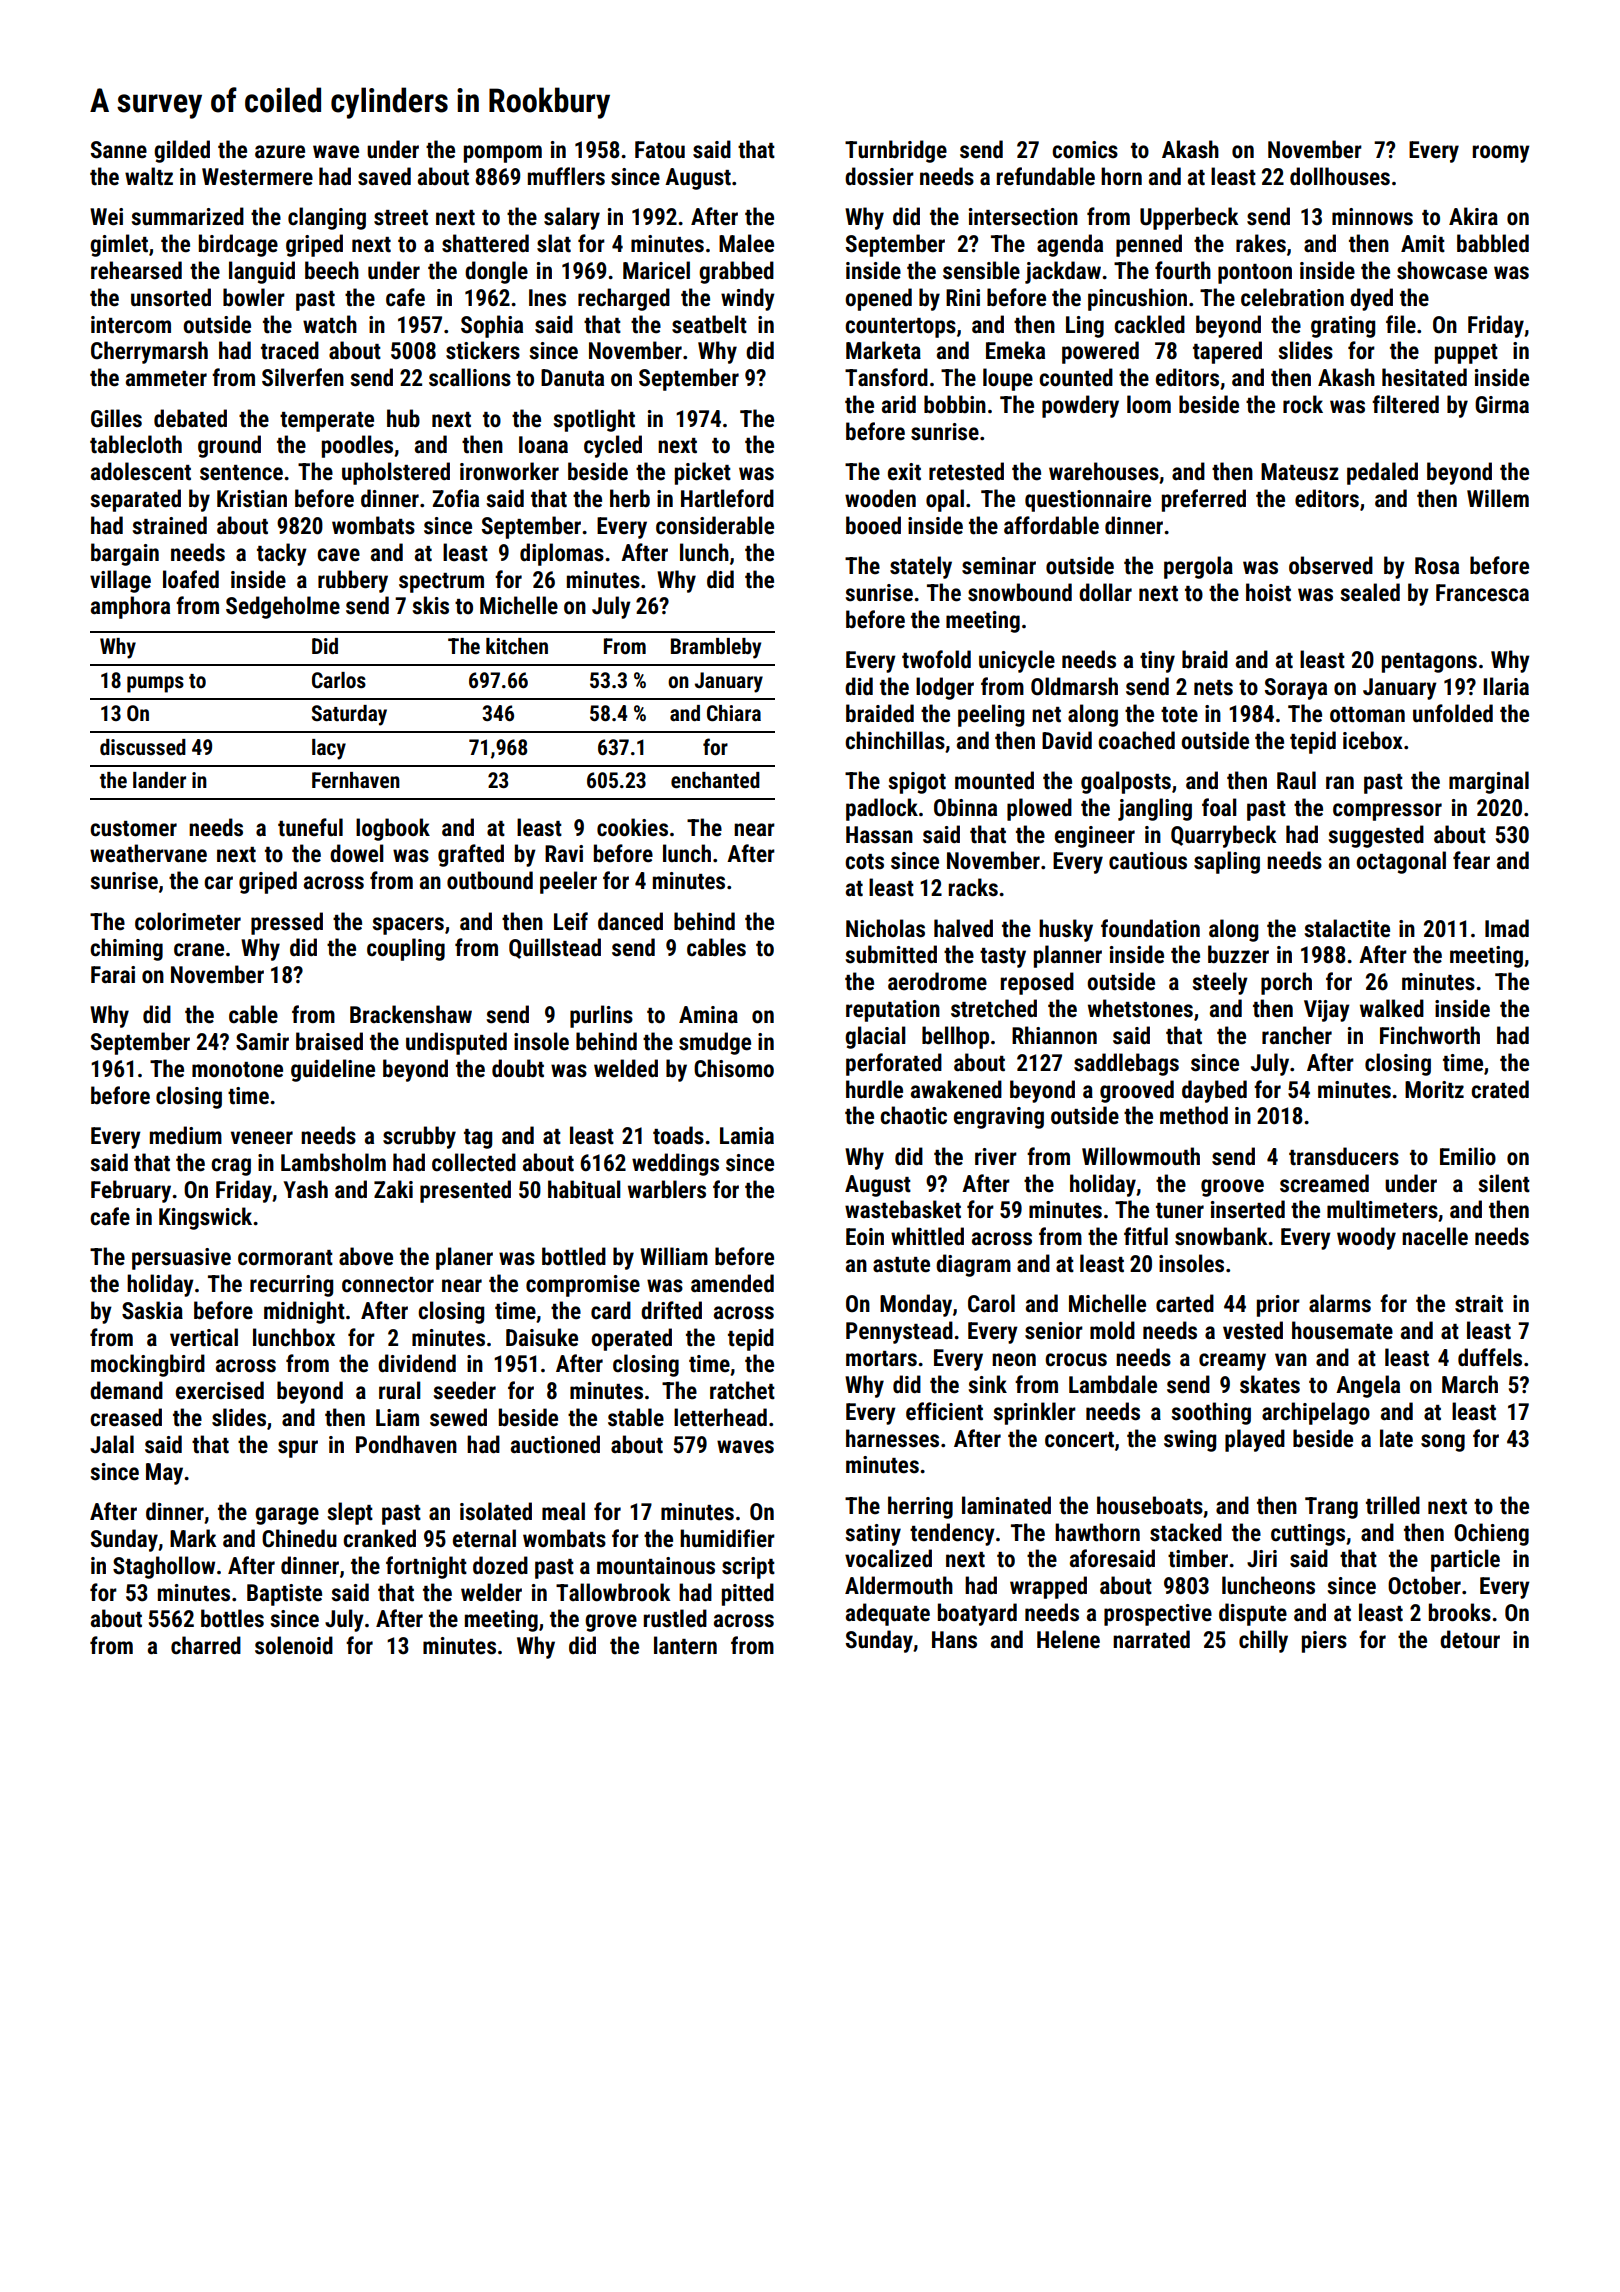 The image size is (1620, 2292). What do you see at coordinates (112, 1444) in the image?
I see `Jalal` at bounding box center [112, 1444].
